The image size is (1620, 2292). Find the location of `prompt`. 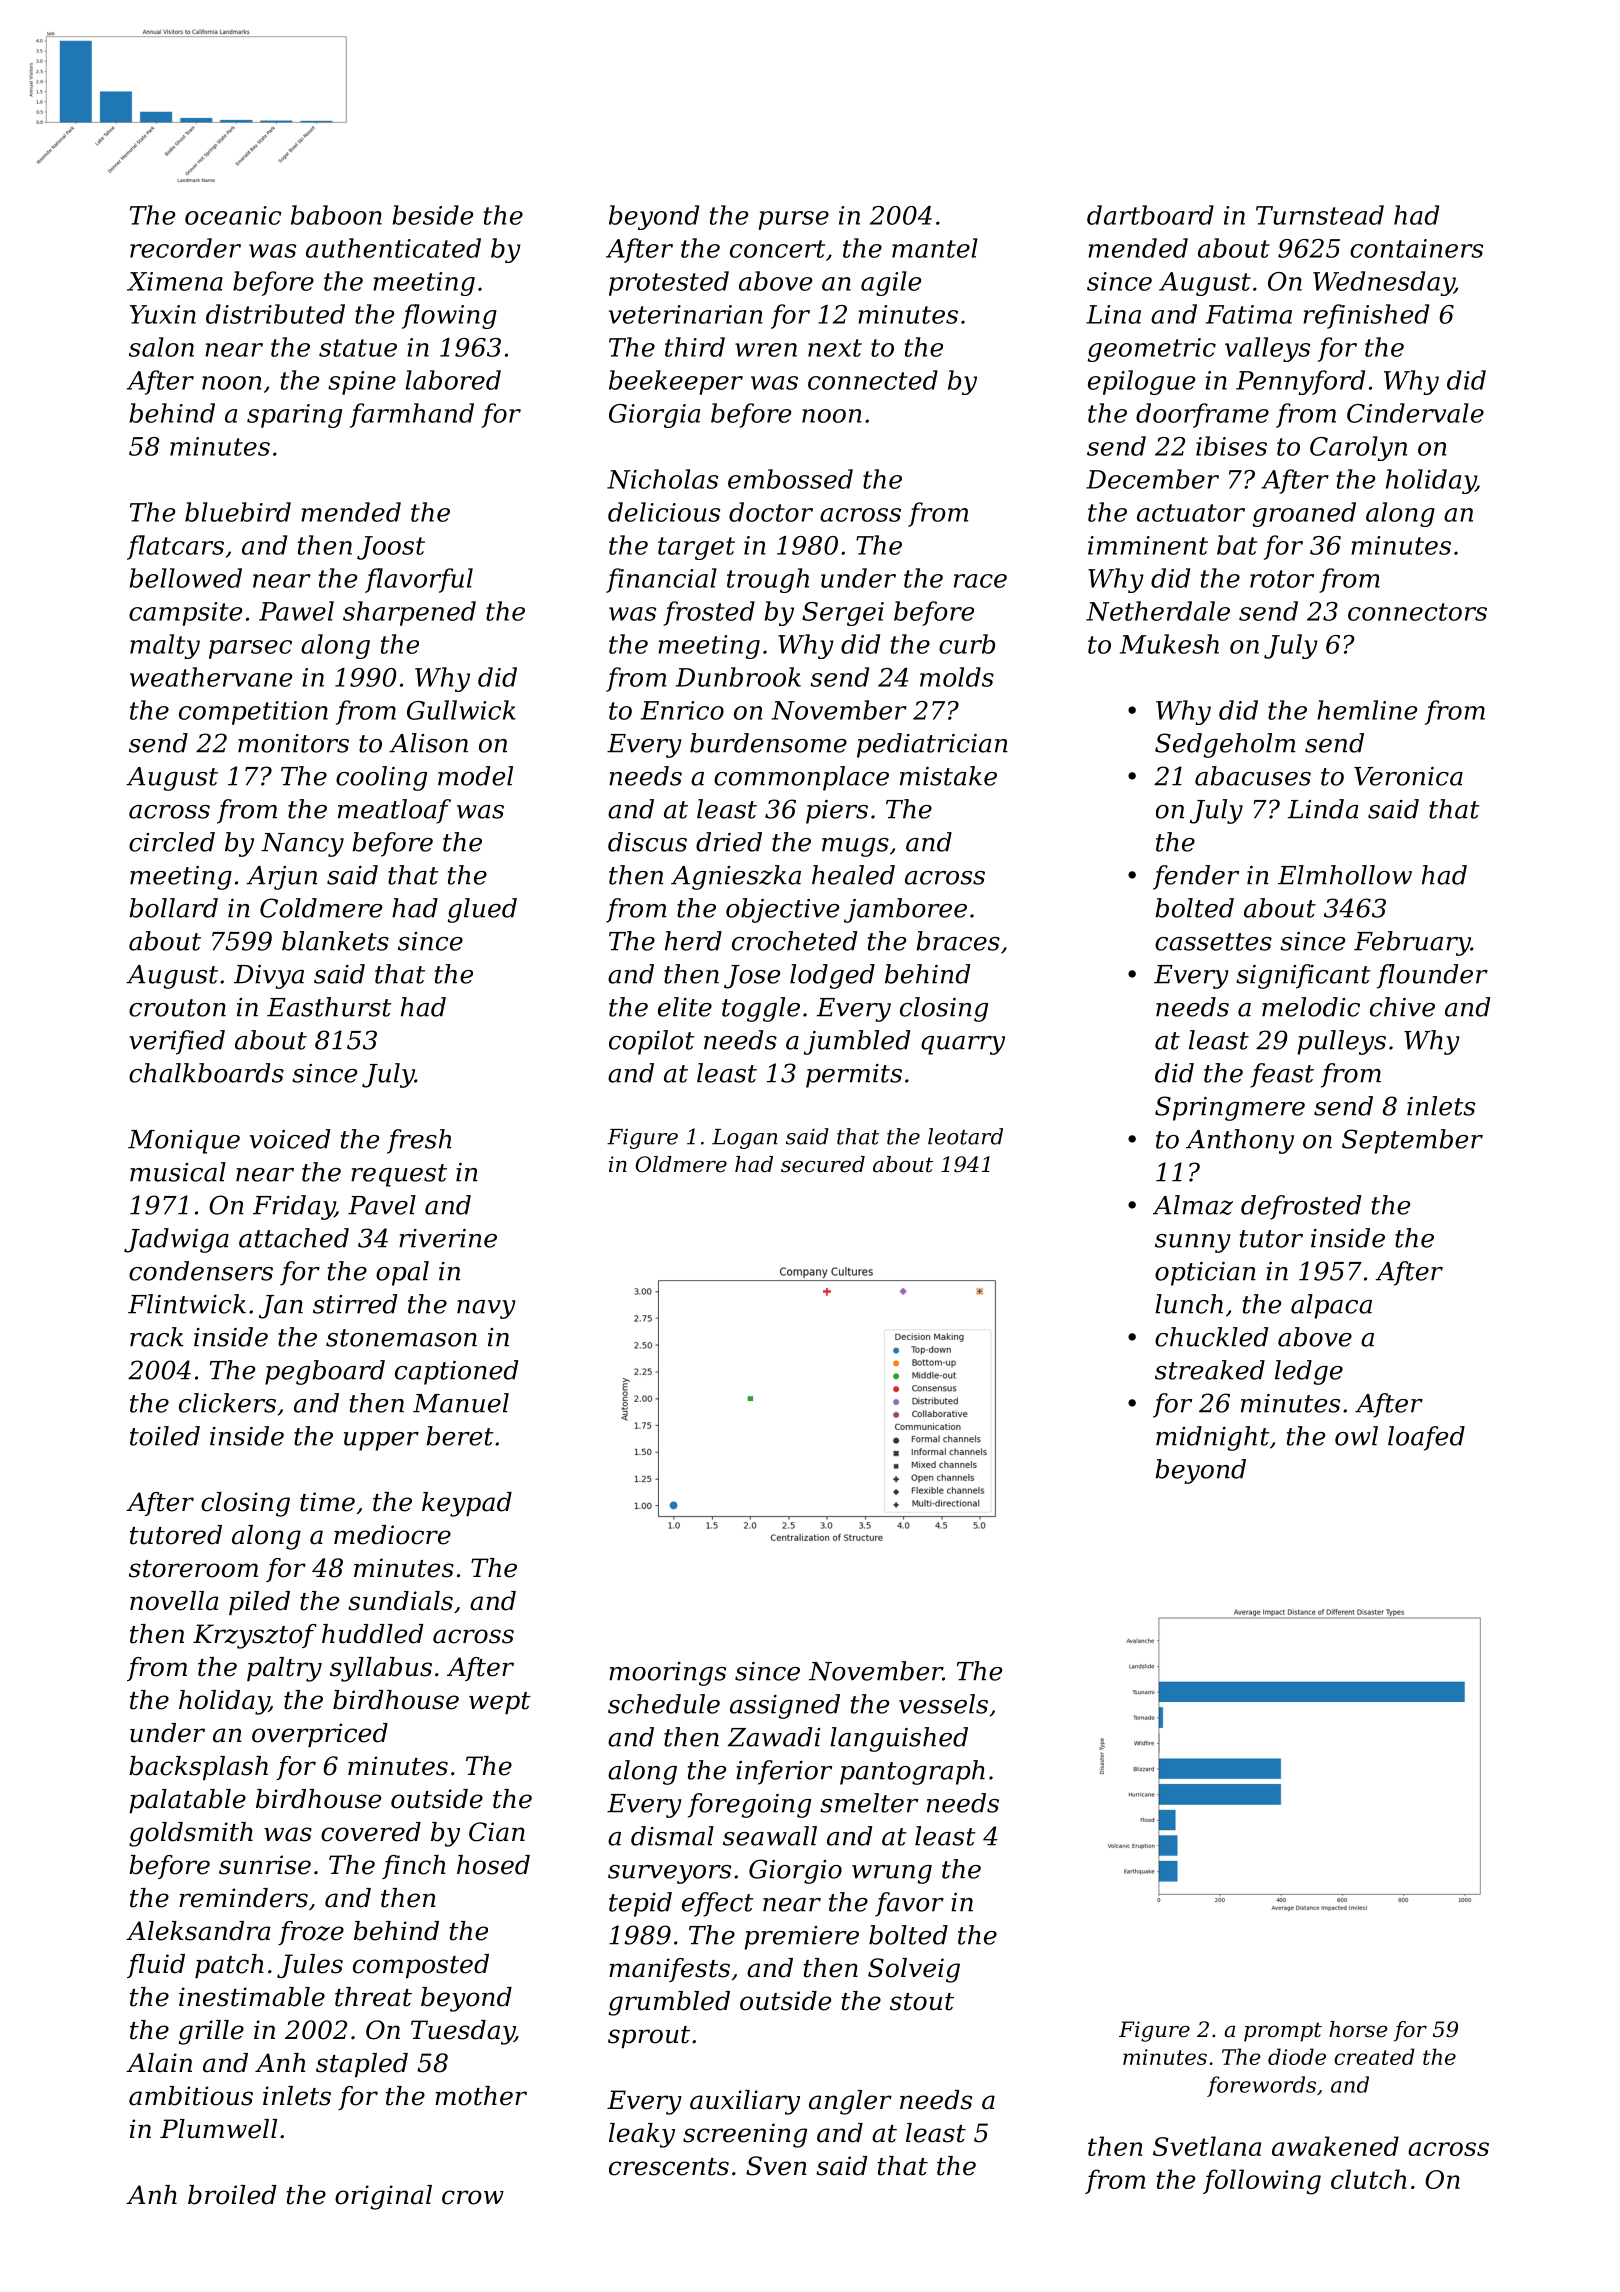

prompt is located at coordinates (1283, 2032).
